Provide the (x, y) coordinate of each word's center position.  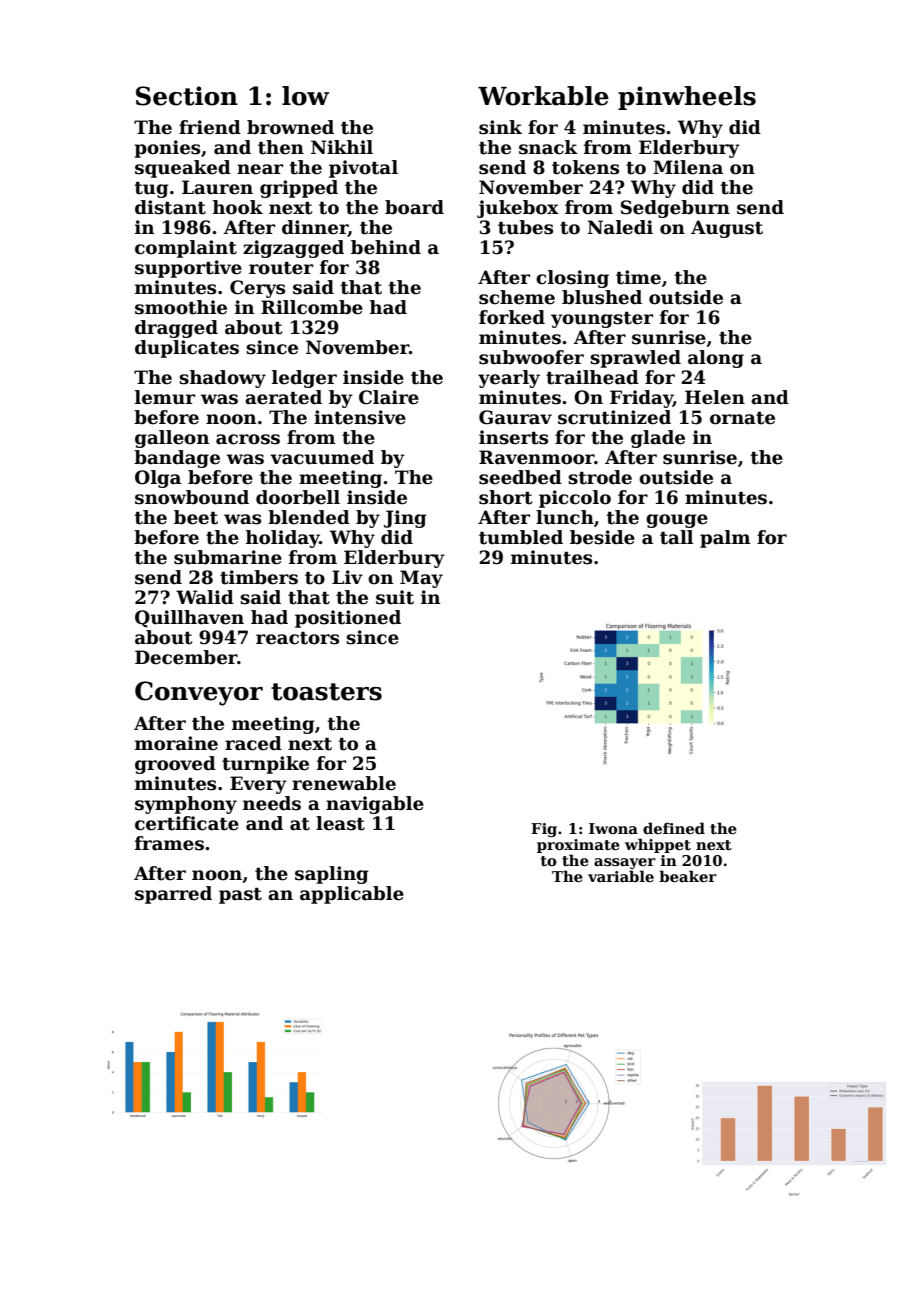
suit (395, 597)
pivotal (363, 169)
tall (676, 537)
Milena (688, 167)
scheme (517, 297)
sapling (332, 875)
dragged (176, 329)
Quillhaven (189, 619)
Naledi (620, 227)
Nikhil (342, 147)
